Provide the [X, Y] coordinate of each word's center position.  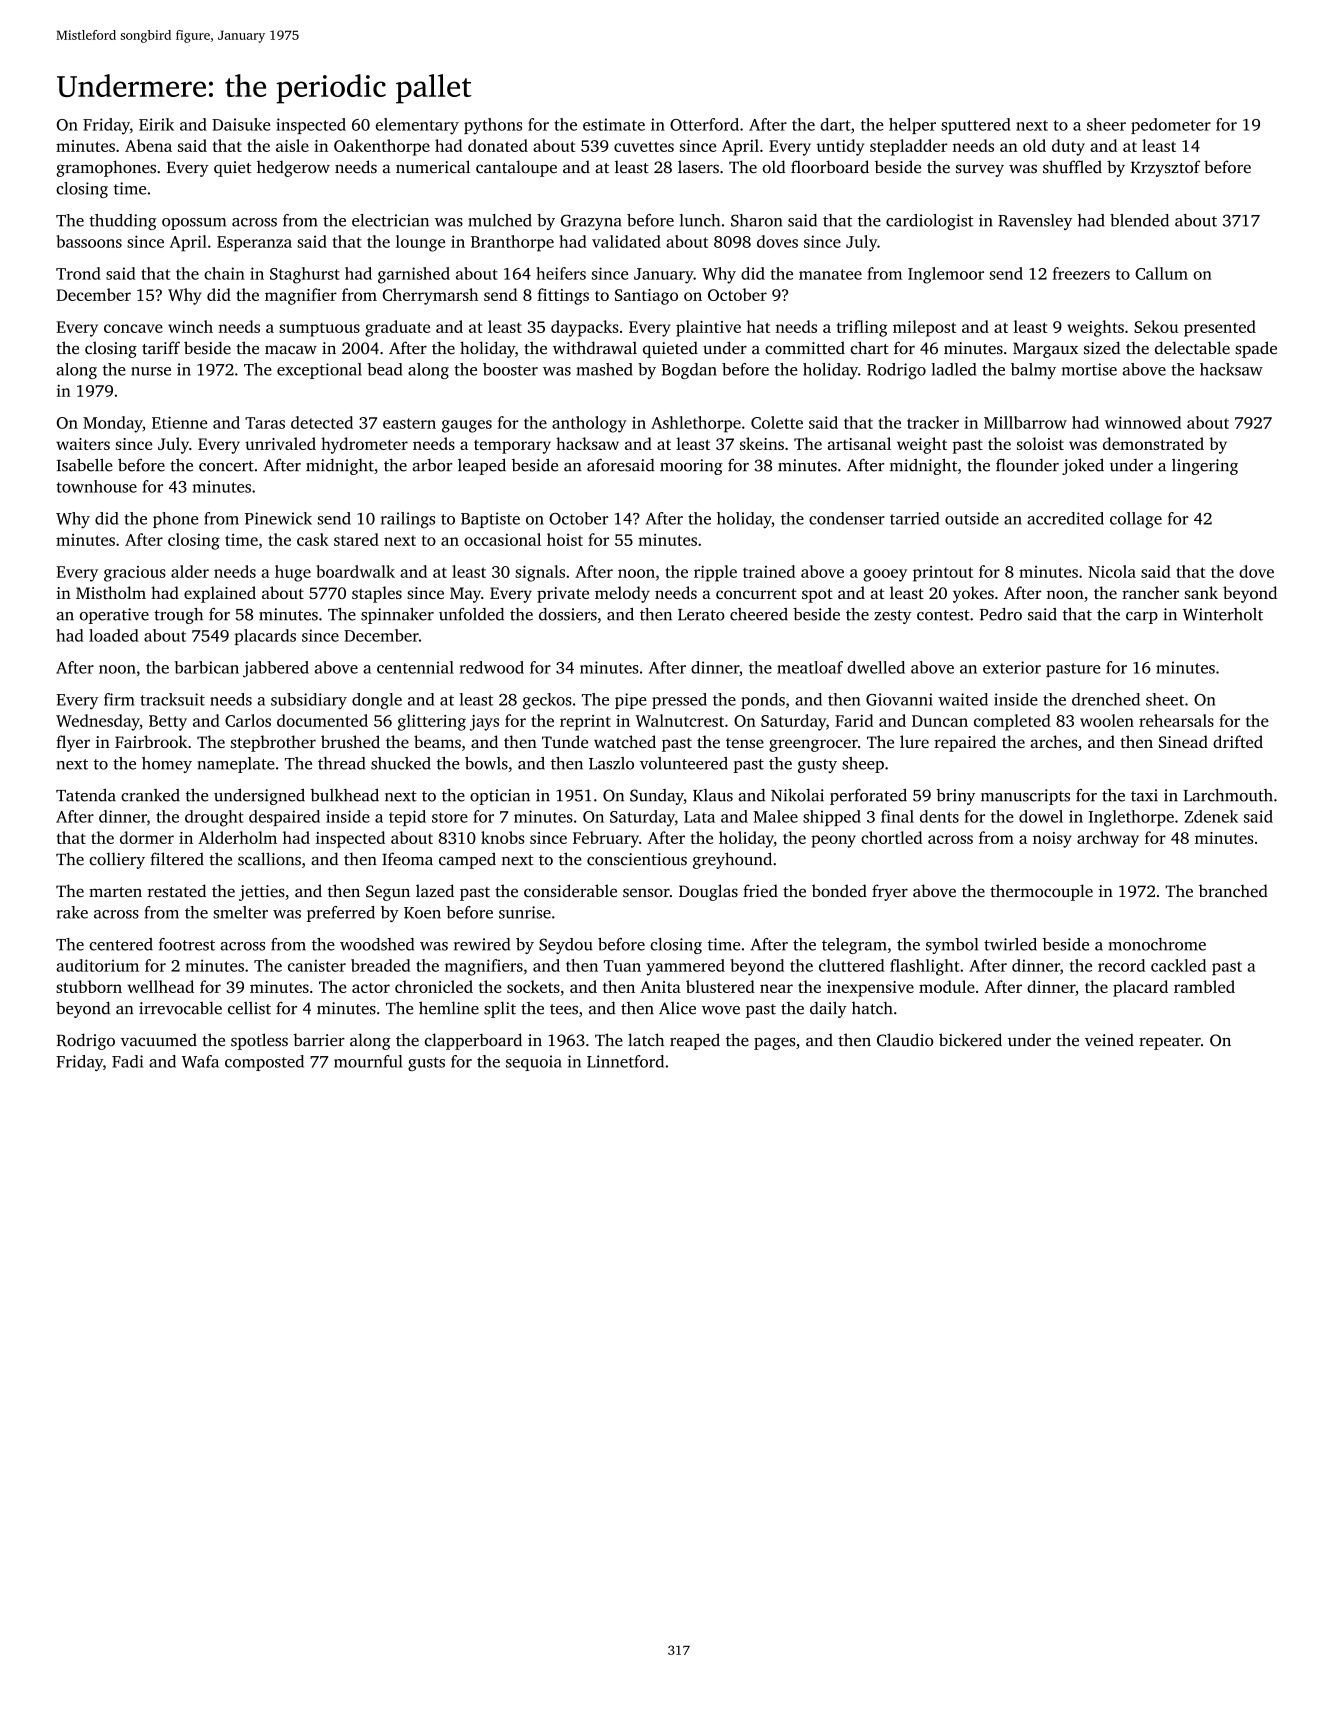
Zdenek [1211, 816]
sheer [1106, 124]
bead [384, 369]
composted [264, 1063]
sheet [1165, 699]
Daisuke [241, 124]
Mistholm [111, 592]
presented [1220, 328]
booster [510, 369]
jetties [262, 893]
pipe [631, 701]
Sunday [657, 797]
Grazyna [591, 222]
